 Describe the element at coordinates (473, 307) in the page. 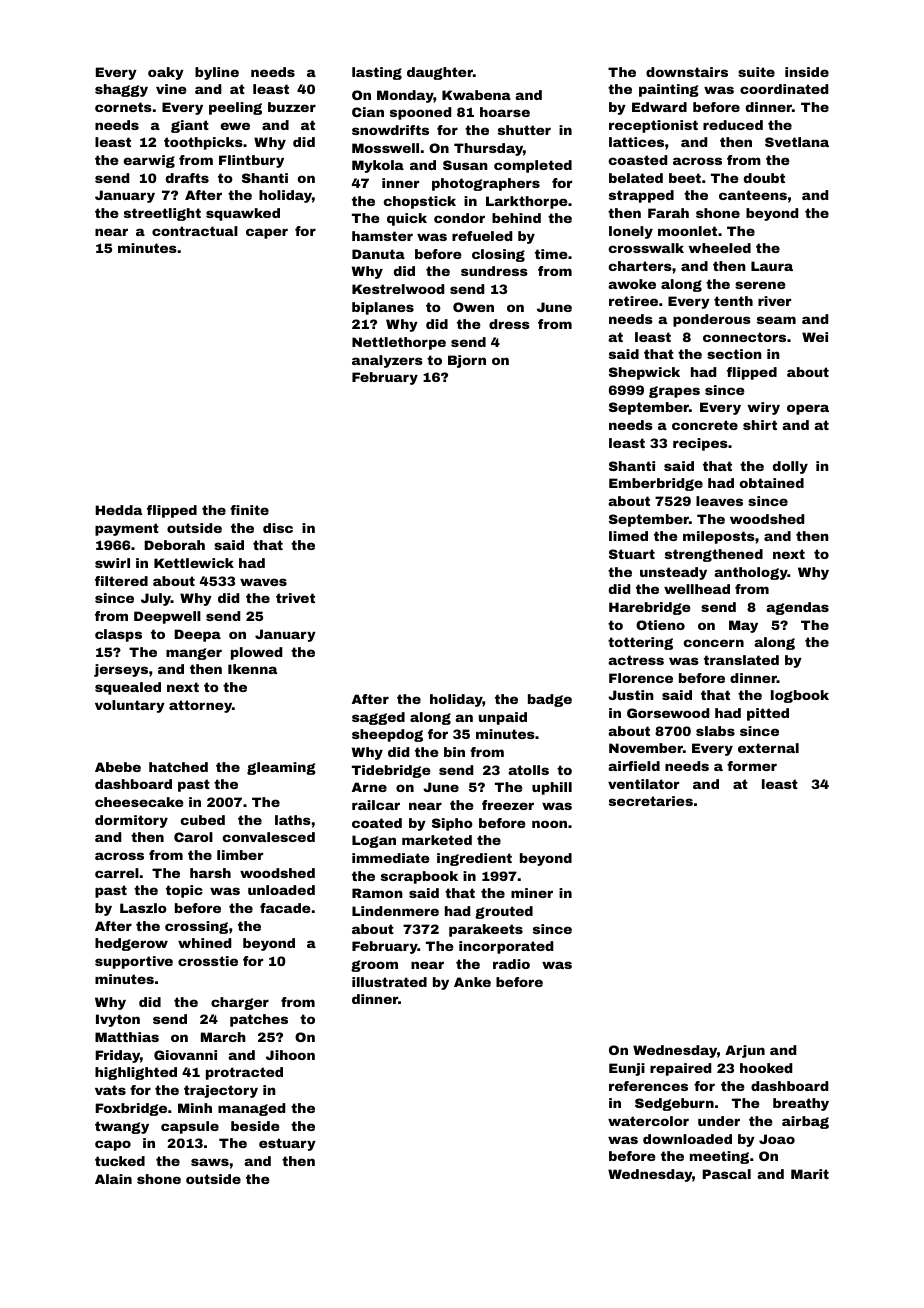

I see `Owen` at that location.
